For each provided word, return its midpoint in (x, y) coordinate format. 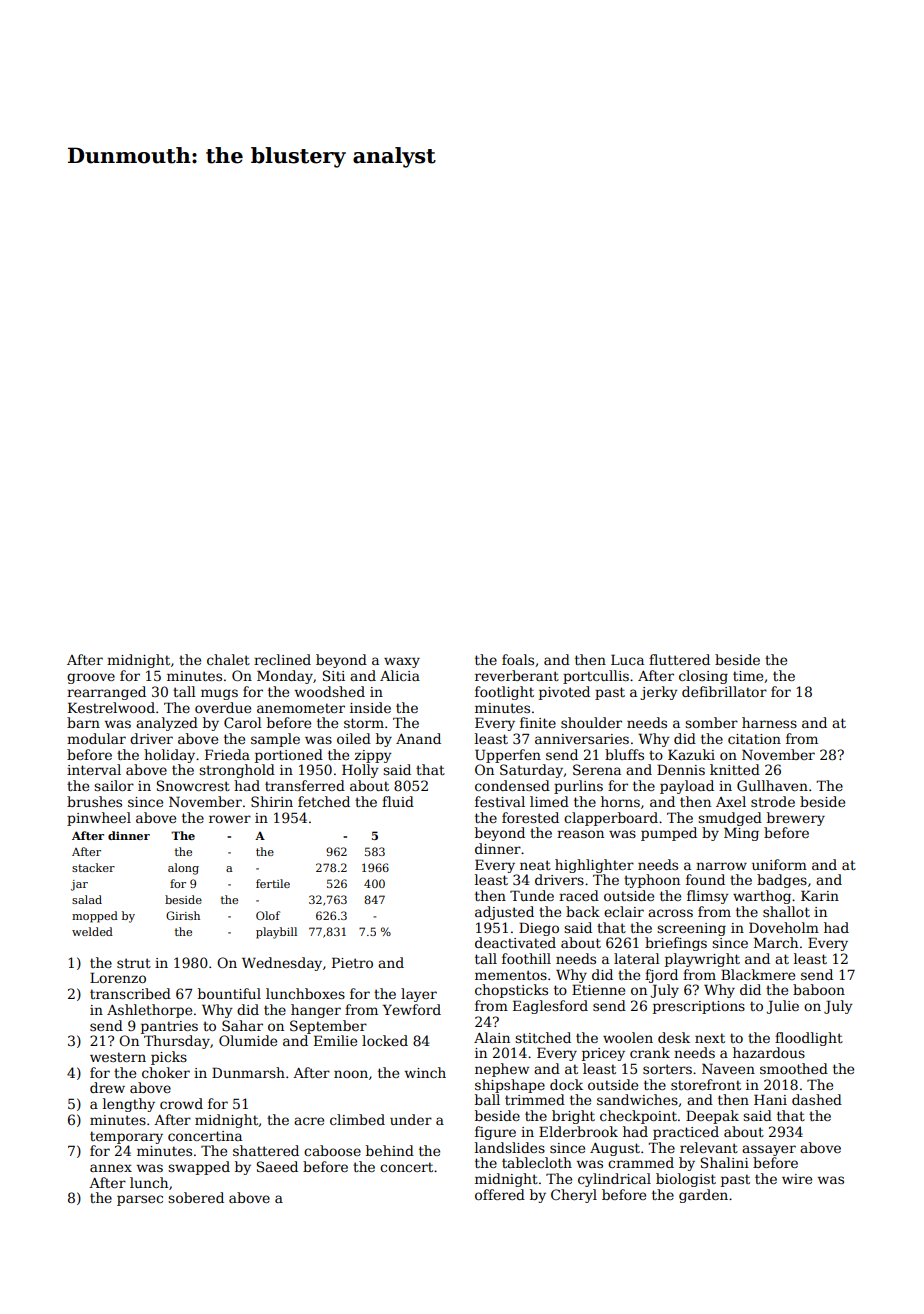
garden (703, 1196)
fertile (273, 883)
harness (769, 722)
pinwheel (99, 819)
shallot (786, 911)
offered (500, 1194)
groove (91, 678)
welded (92, 931)
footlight (504, 693)
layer (419, 995)
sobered (196, 1197)
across (670, 913)
